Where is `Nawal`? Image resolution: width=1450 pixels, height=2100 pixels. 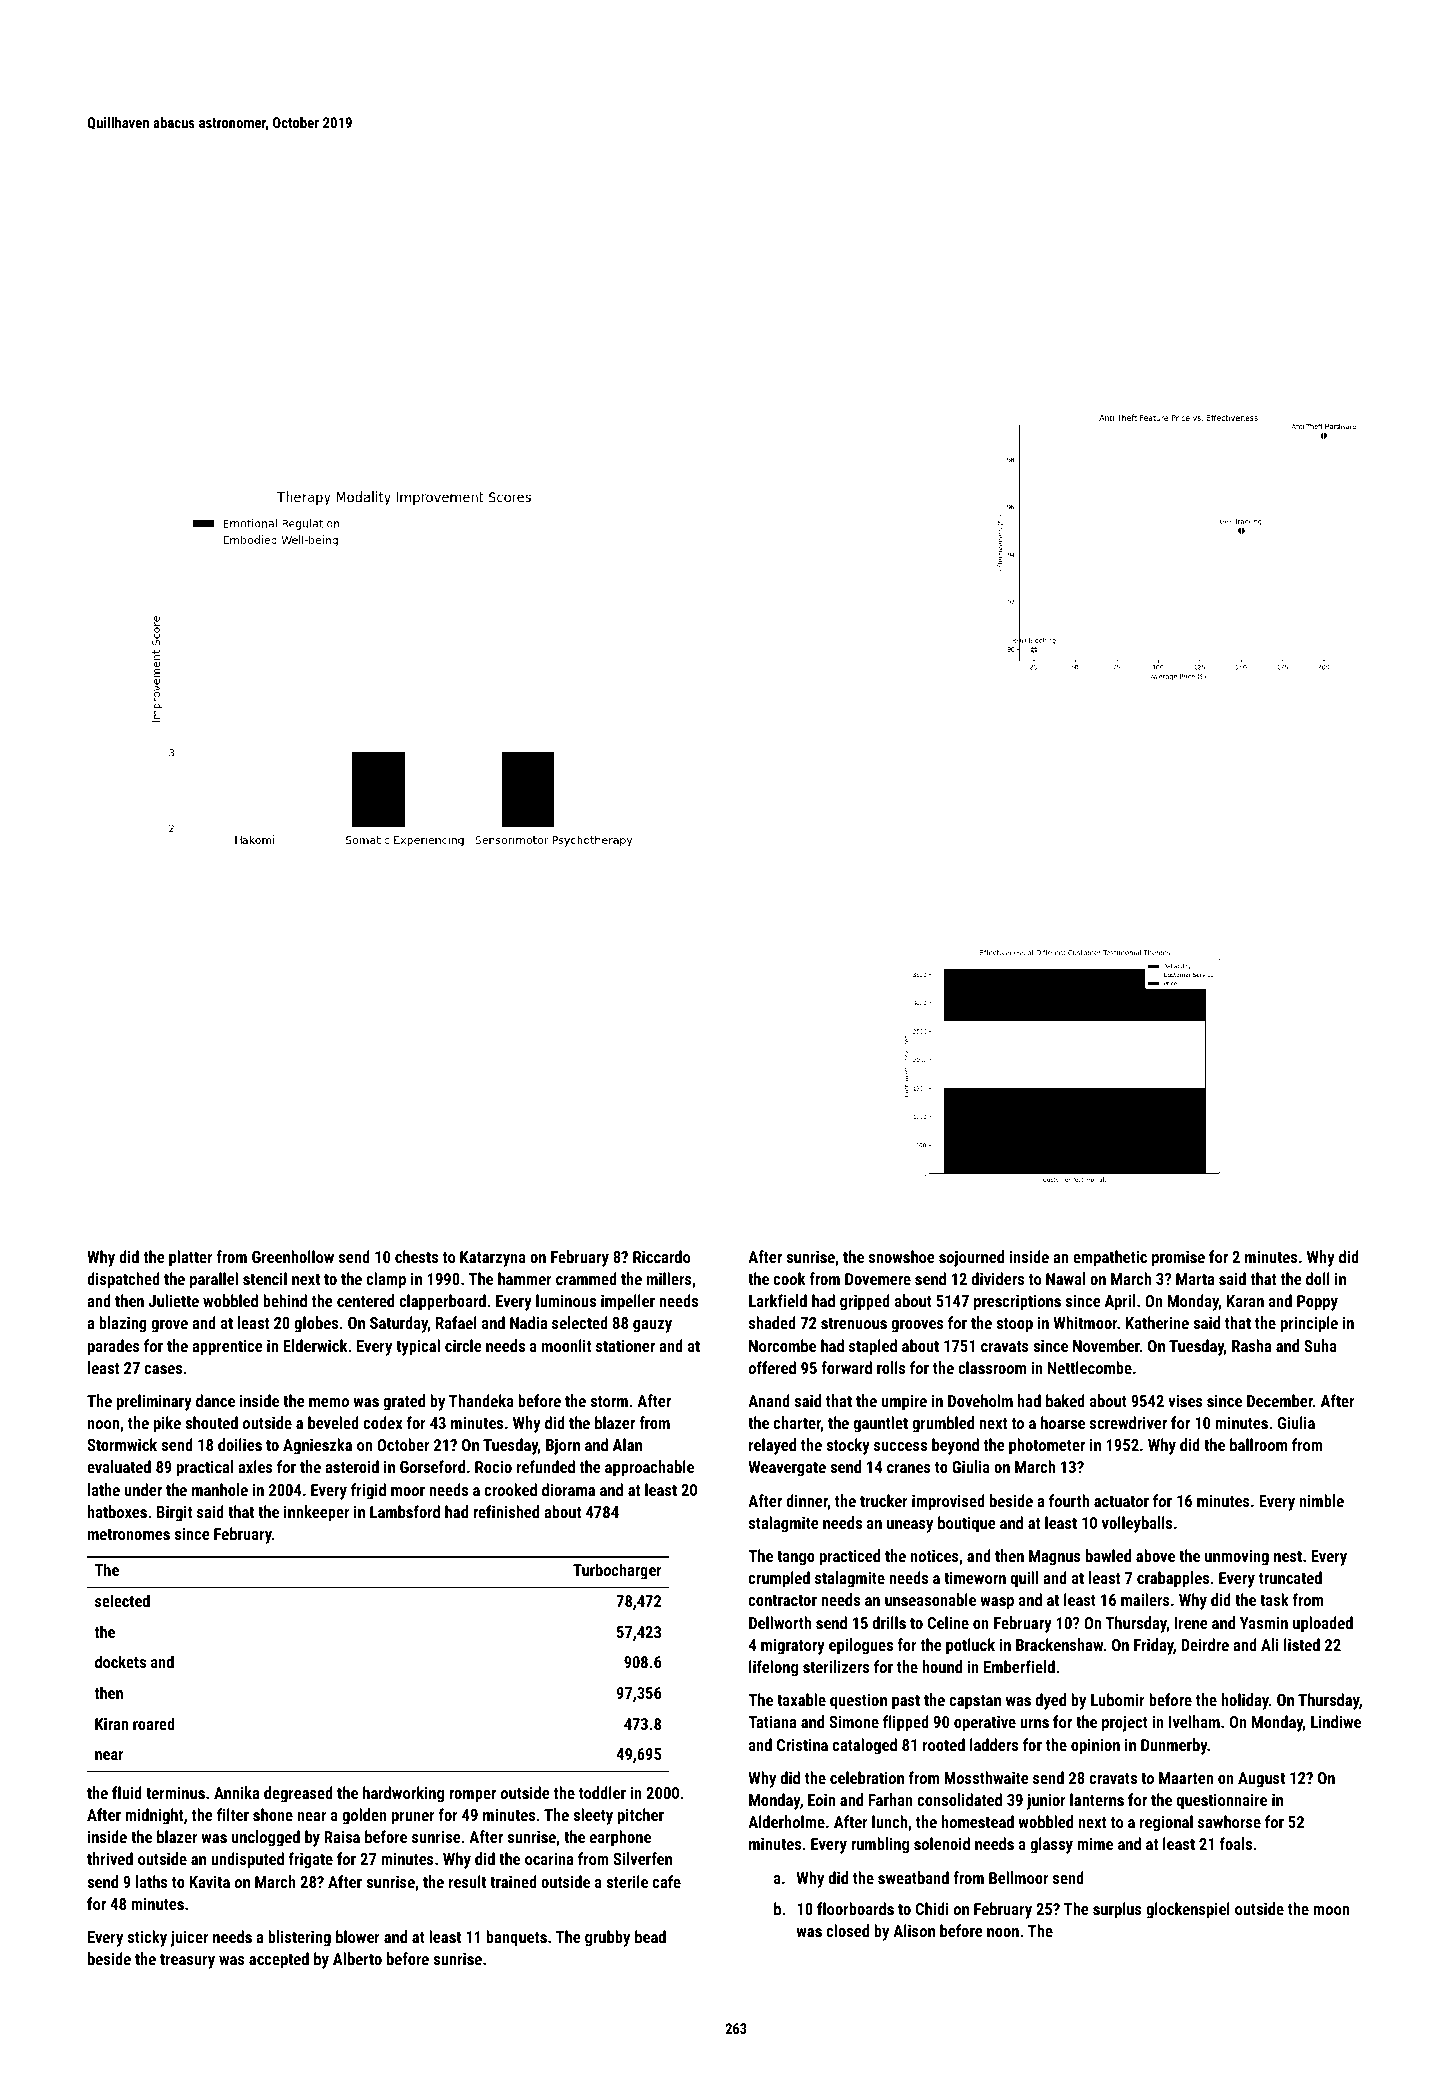 Nawal is located at coordinates (1065, 1278).
